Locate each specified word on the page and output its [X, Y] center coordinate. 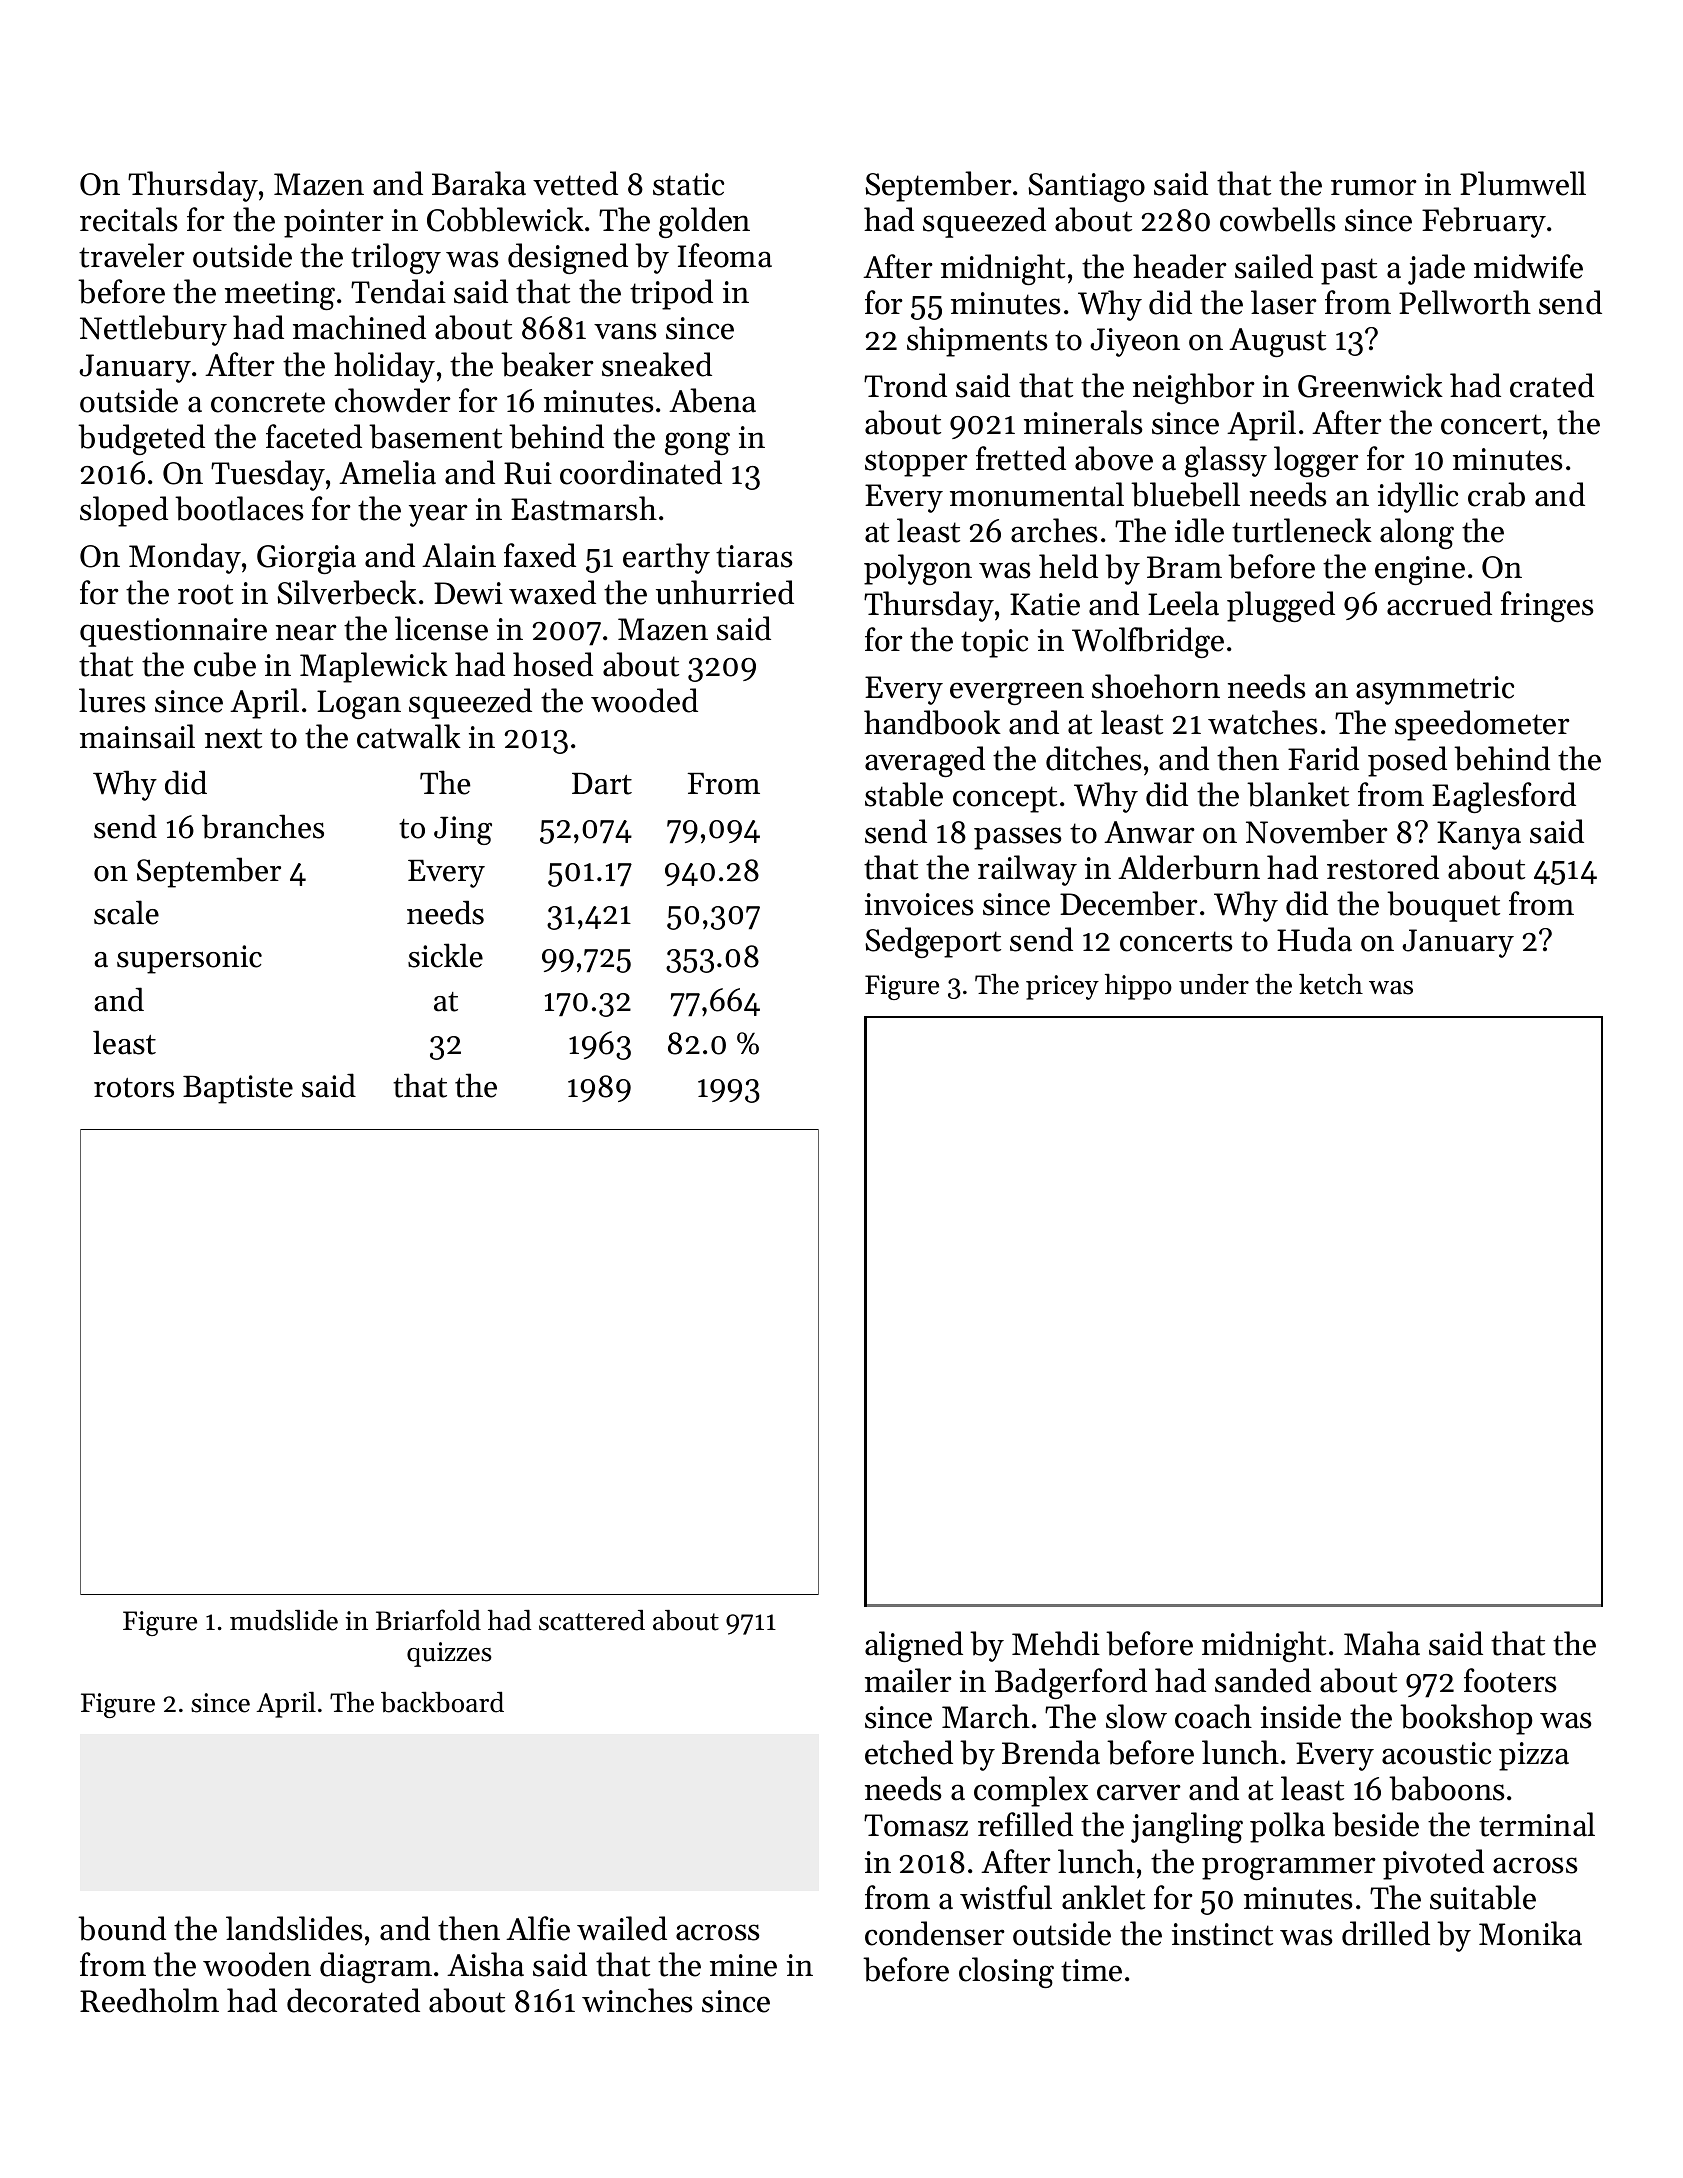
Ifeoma [724, 255]
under [1214, 984]
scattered [592, 1620]
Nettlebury [153, 330]
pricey [1062, 987]
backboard [442, 1702]
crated [1552, 385]
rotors [134, 1088]
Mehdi [1056, 1643]
